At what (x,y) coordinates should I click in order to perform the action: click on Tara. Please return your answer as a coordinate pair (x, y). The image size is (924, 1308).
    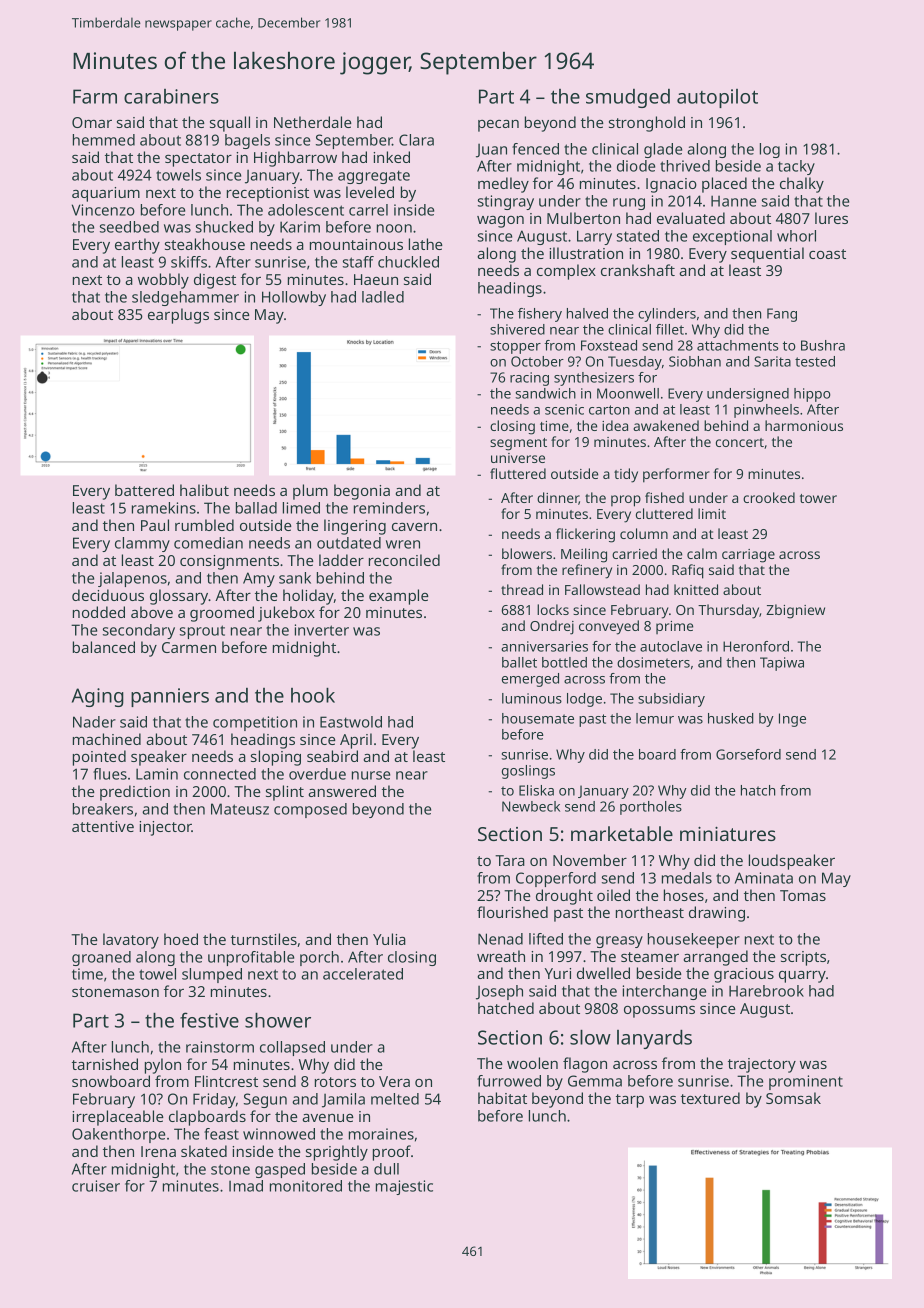
    Looking at the image, I should click on (510, 860).
